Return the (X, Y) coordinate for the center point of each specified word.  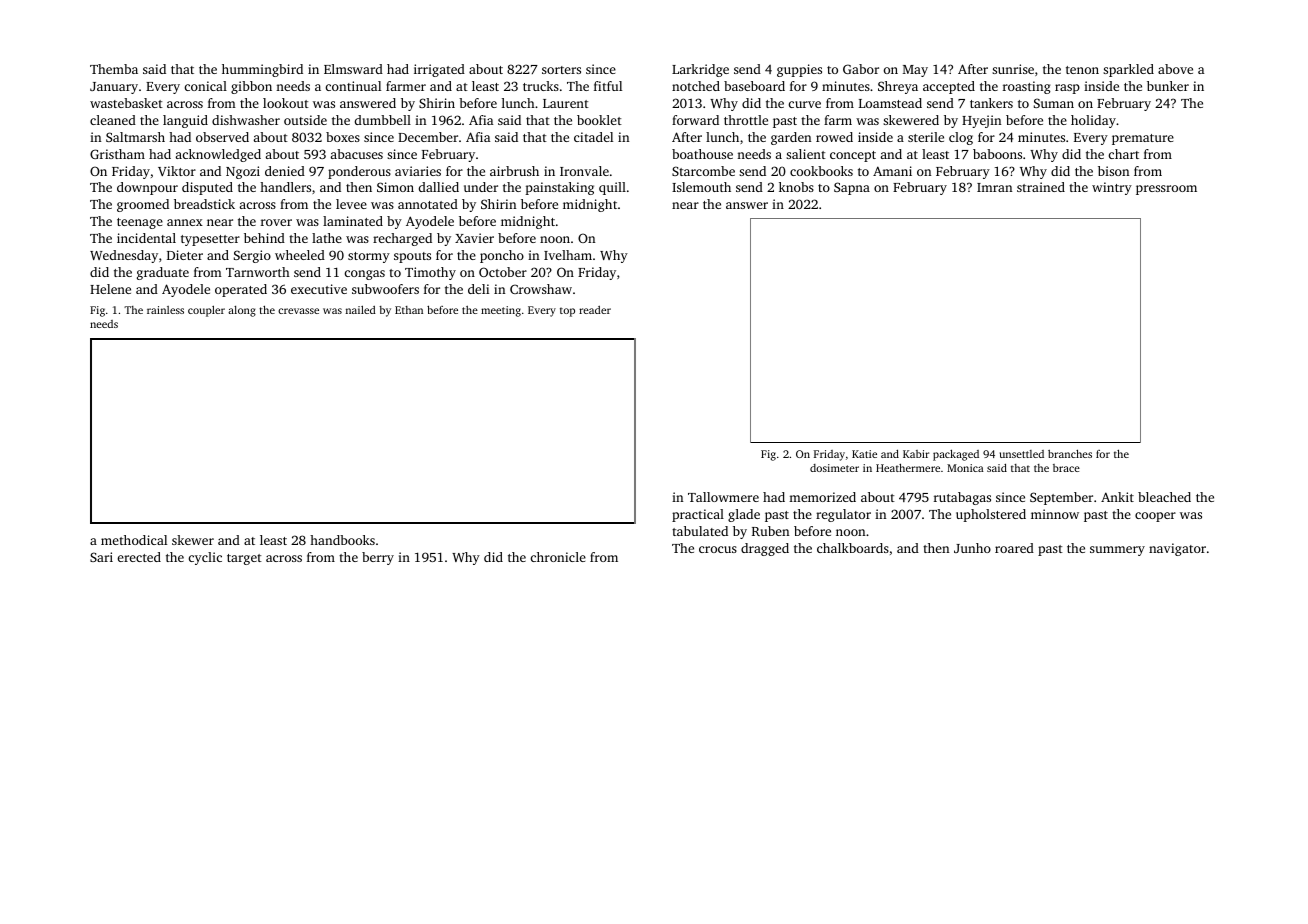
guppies (799, 70)
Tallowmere (723, 497)
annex (185, 222)
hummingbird (262, 70)
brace (1066, 468)
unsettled (1022, 454)
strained (1041, 187)
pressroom (1166, 190)
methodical (134, 540)
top (567, 312)
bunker (1168, 86)
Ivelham (568, 255)
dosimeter (834, 468)
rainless (165, 310)
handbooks (342, 540)
